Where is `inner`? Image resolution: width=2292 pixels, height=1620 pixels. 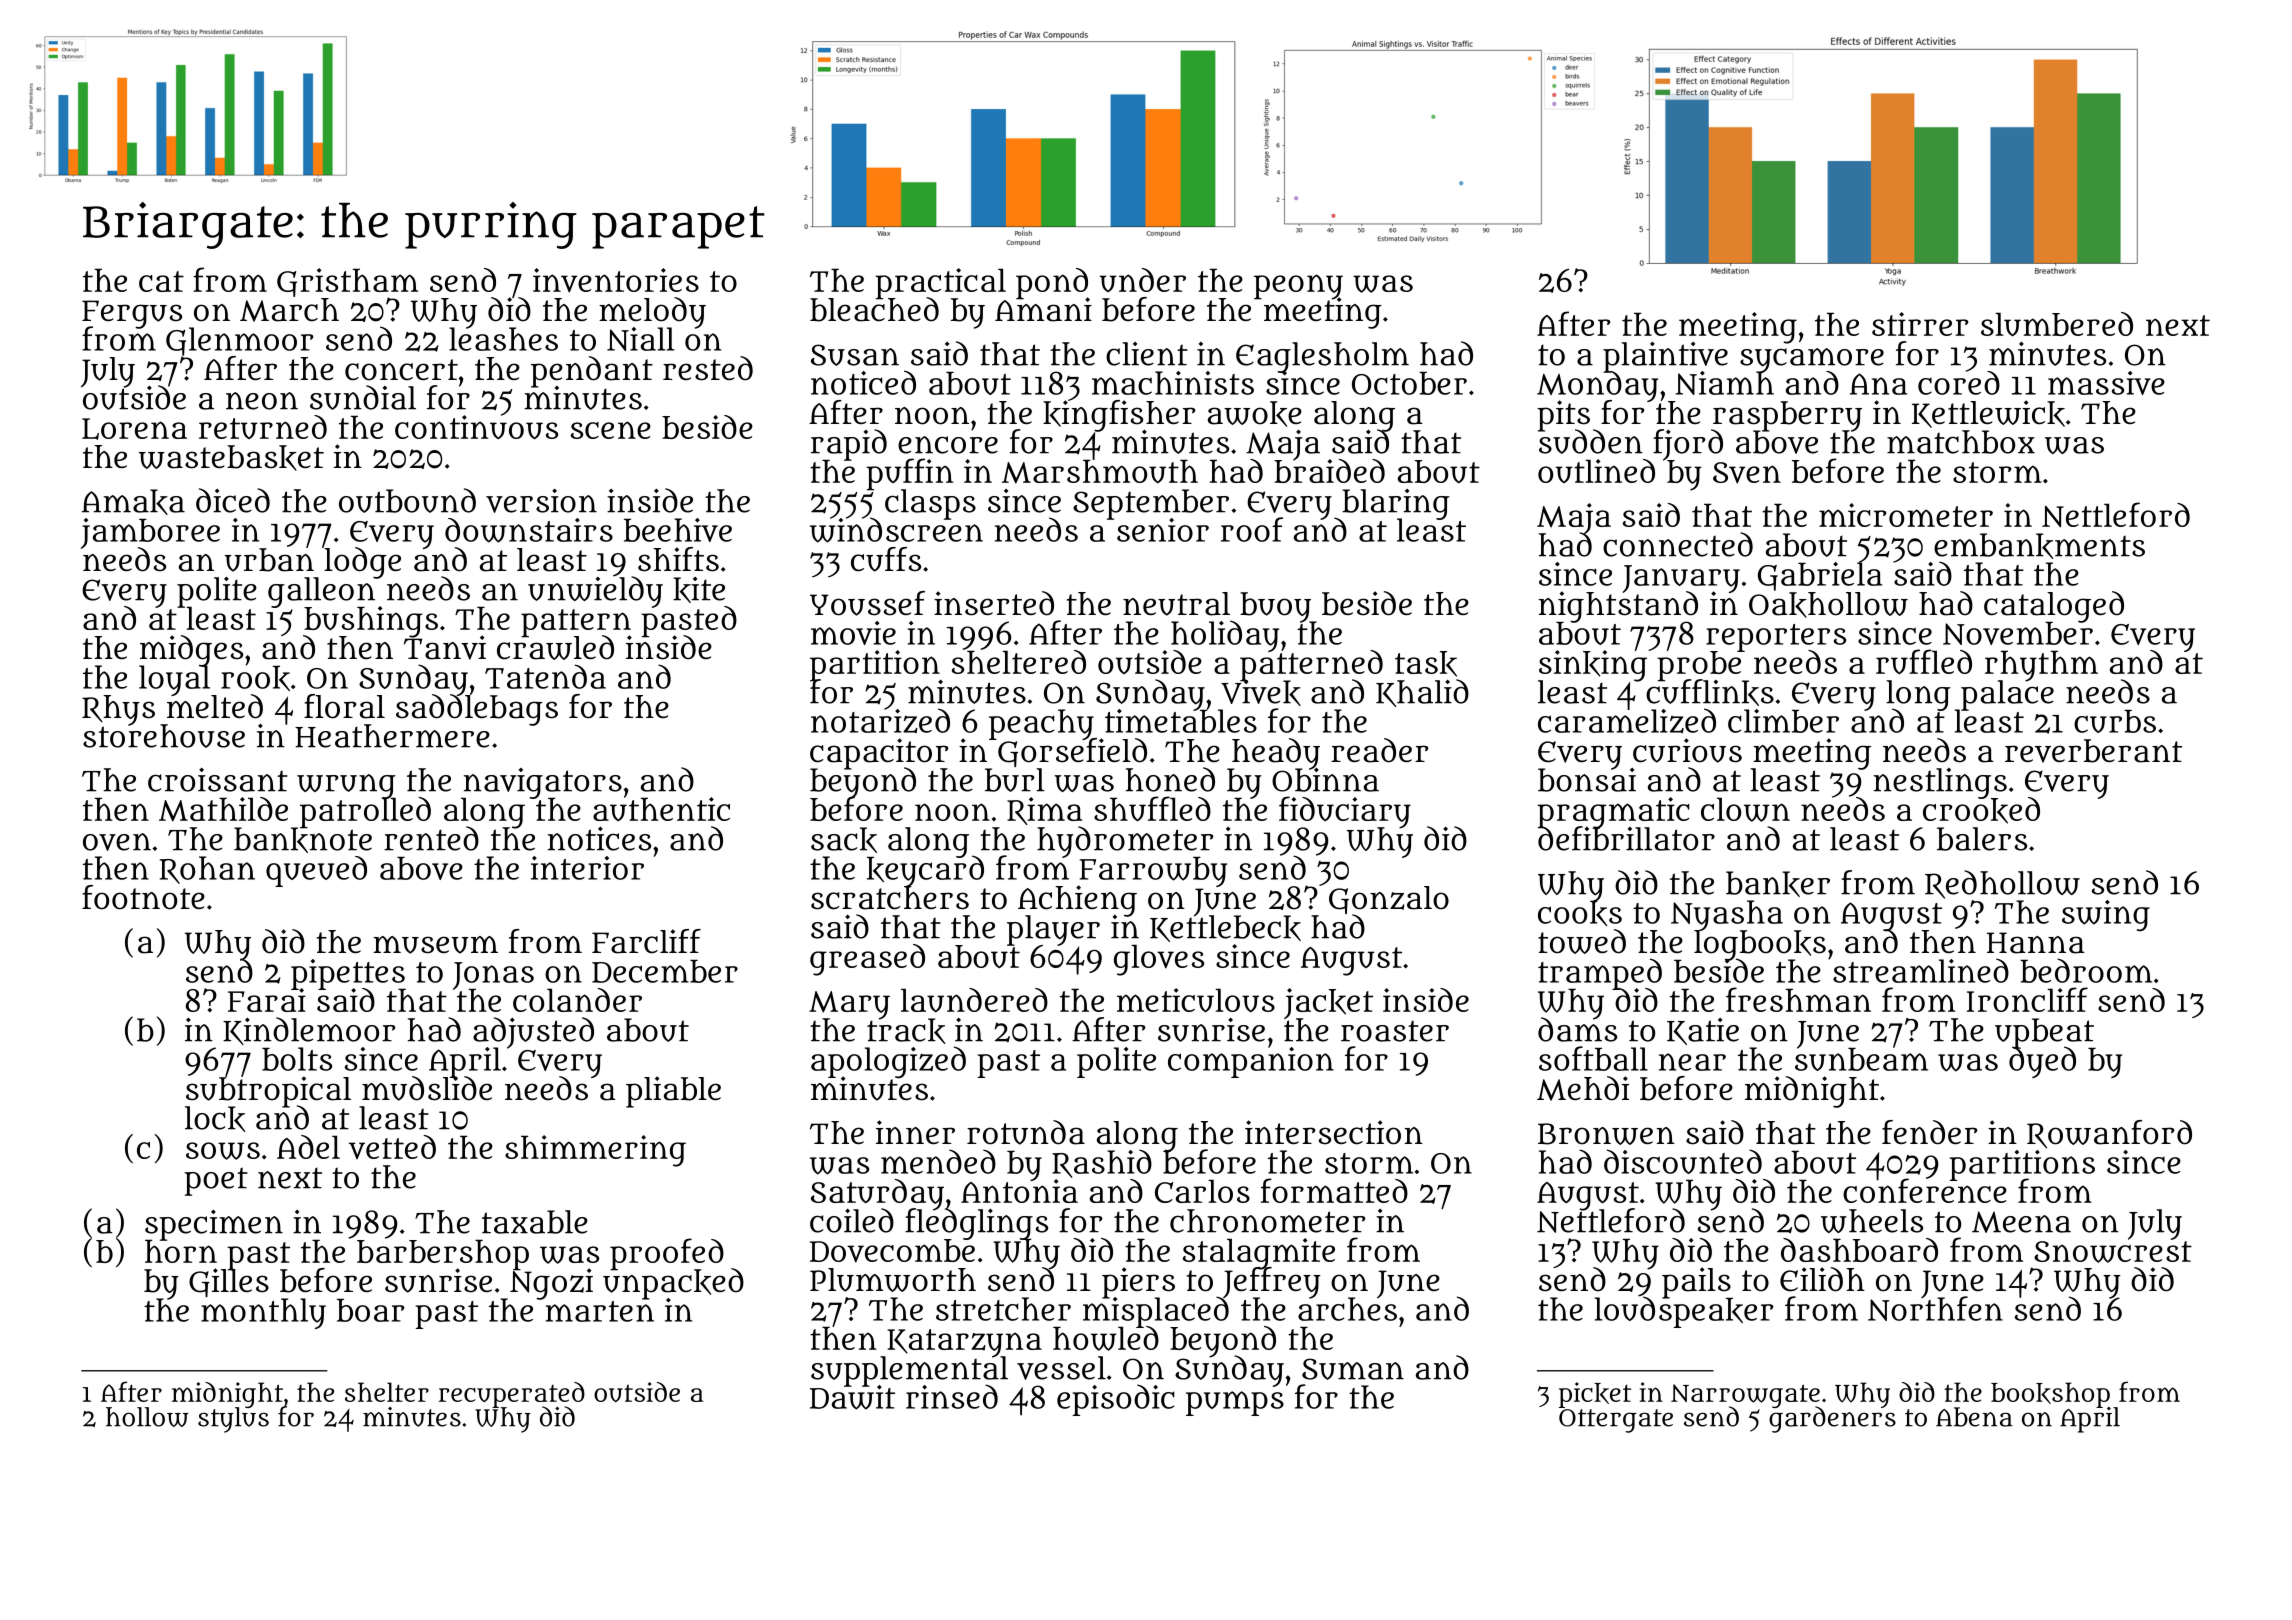 inner is located at coordinates (915, 1132).
